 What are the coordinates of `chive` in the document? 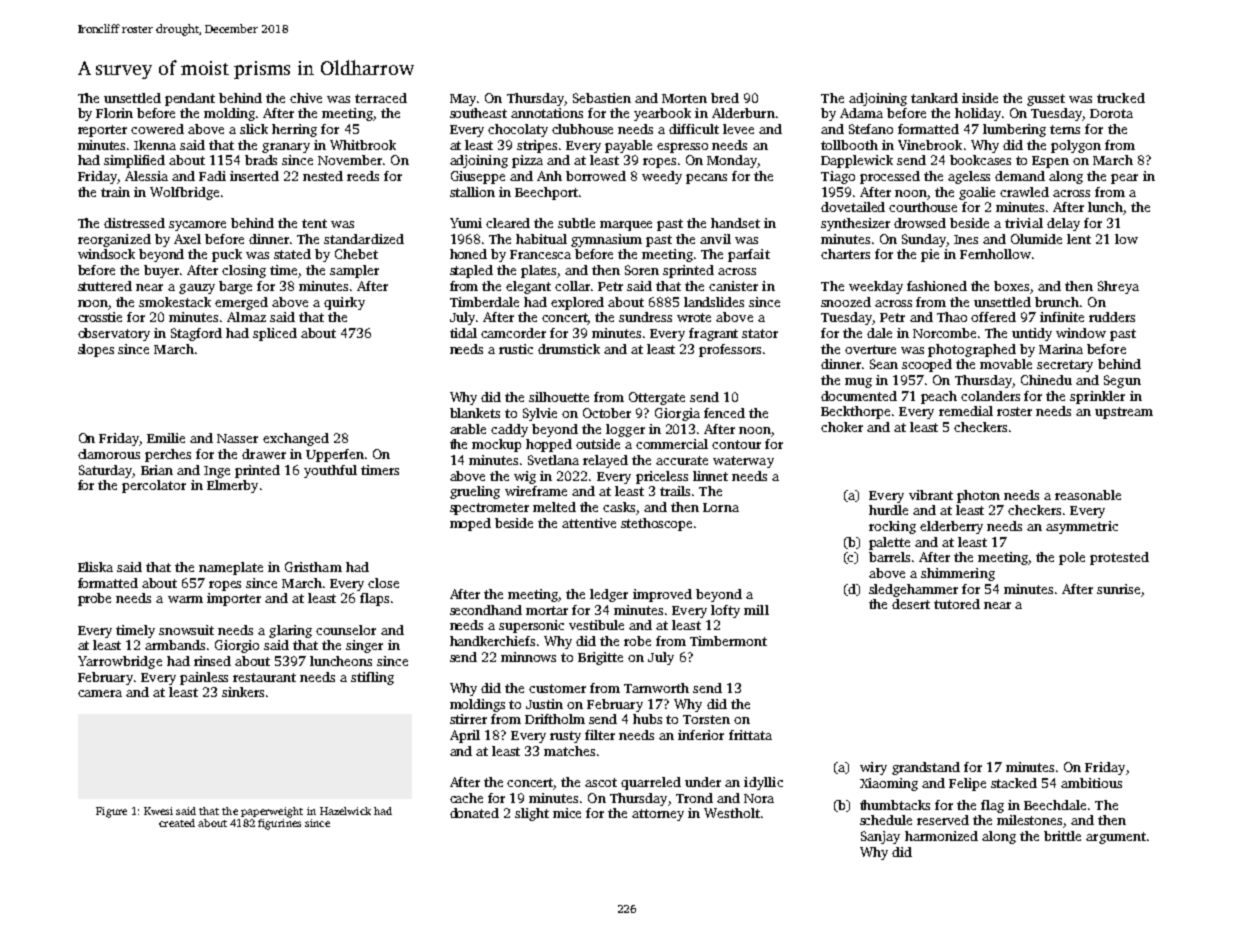 It's located at (306, 98).
